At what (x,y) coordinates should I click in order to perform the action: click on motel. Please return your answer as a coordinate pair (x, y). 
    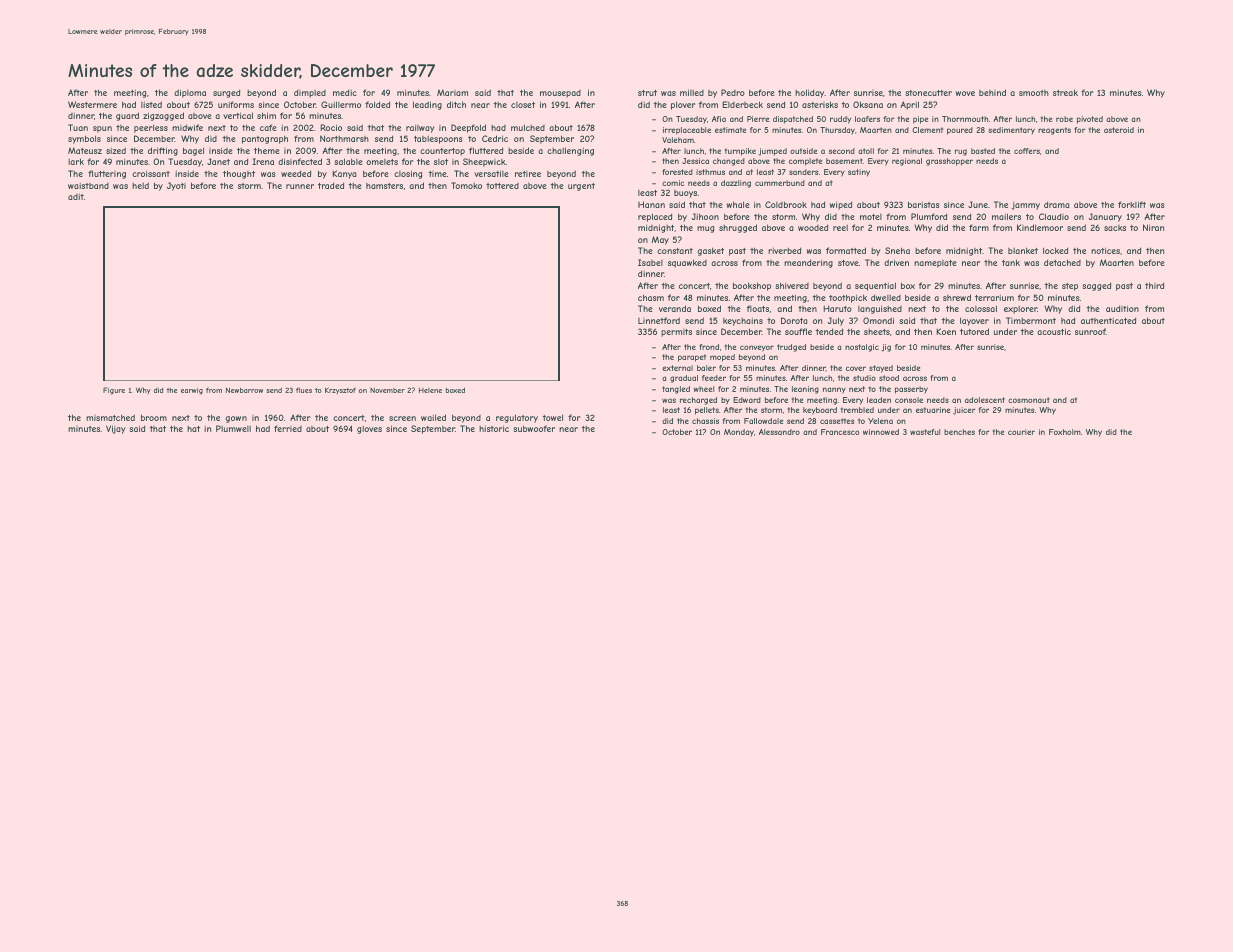
    Looking at the image, I should click on (871, 217).
